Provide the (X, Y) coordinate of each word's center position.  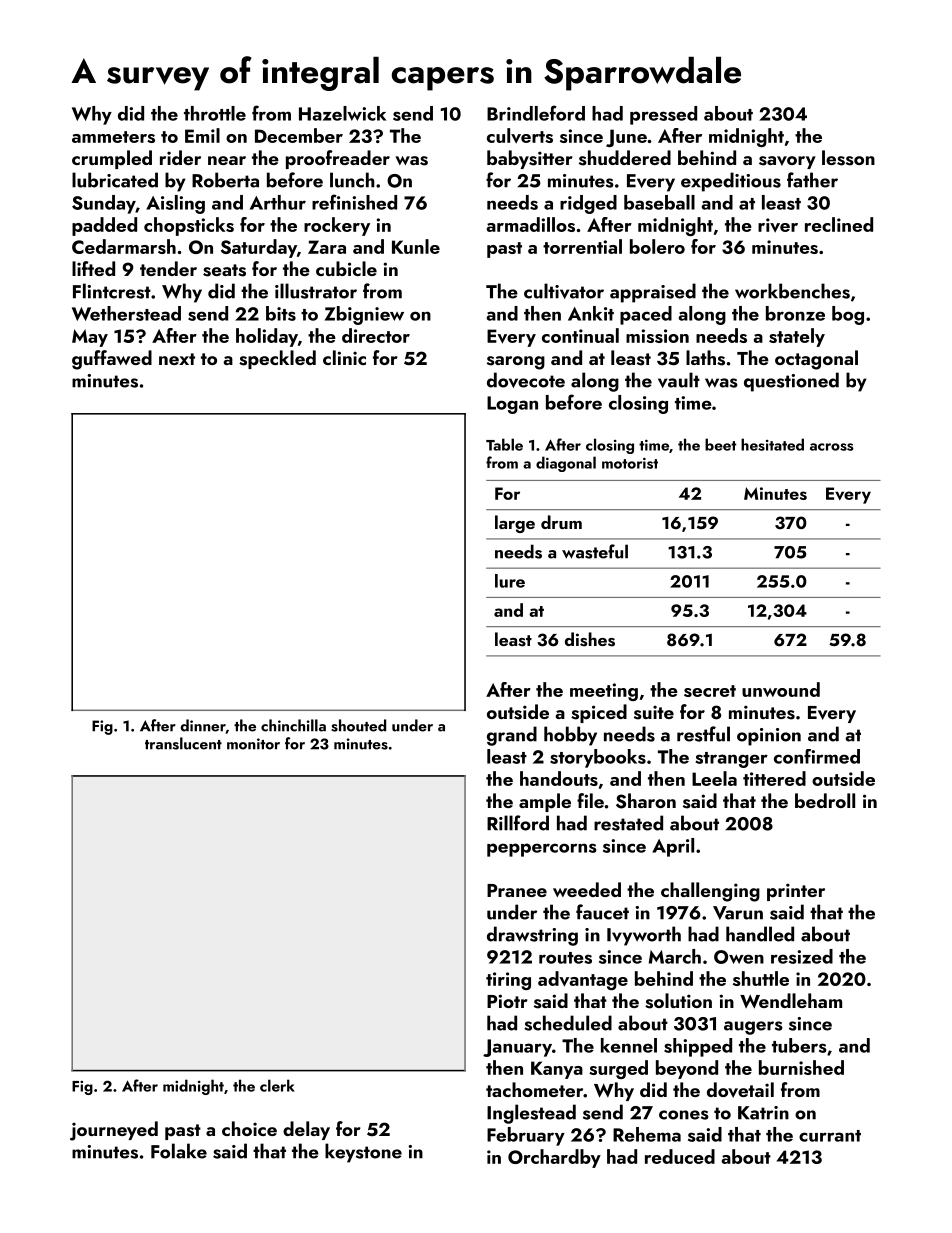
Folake (179, 1151)
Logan (512, 405)
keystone (363, 1153)
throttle (215, 113)
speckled (277, 359)
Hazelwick (342, 113)
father (812, 180)
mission (657, 336)
